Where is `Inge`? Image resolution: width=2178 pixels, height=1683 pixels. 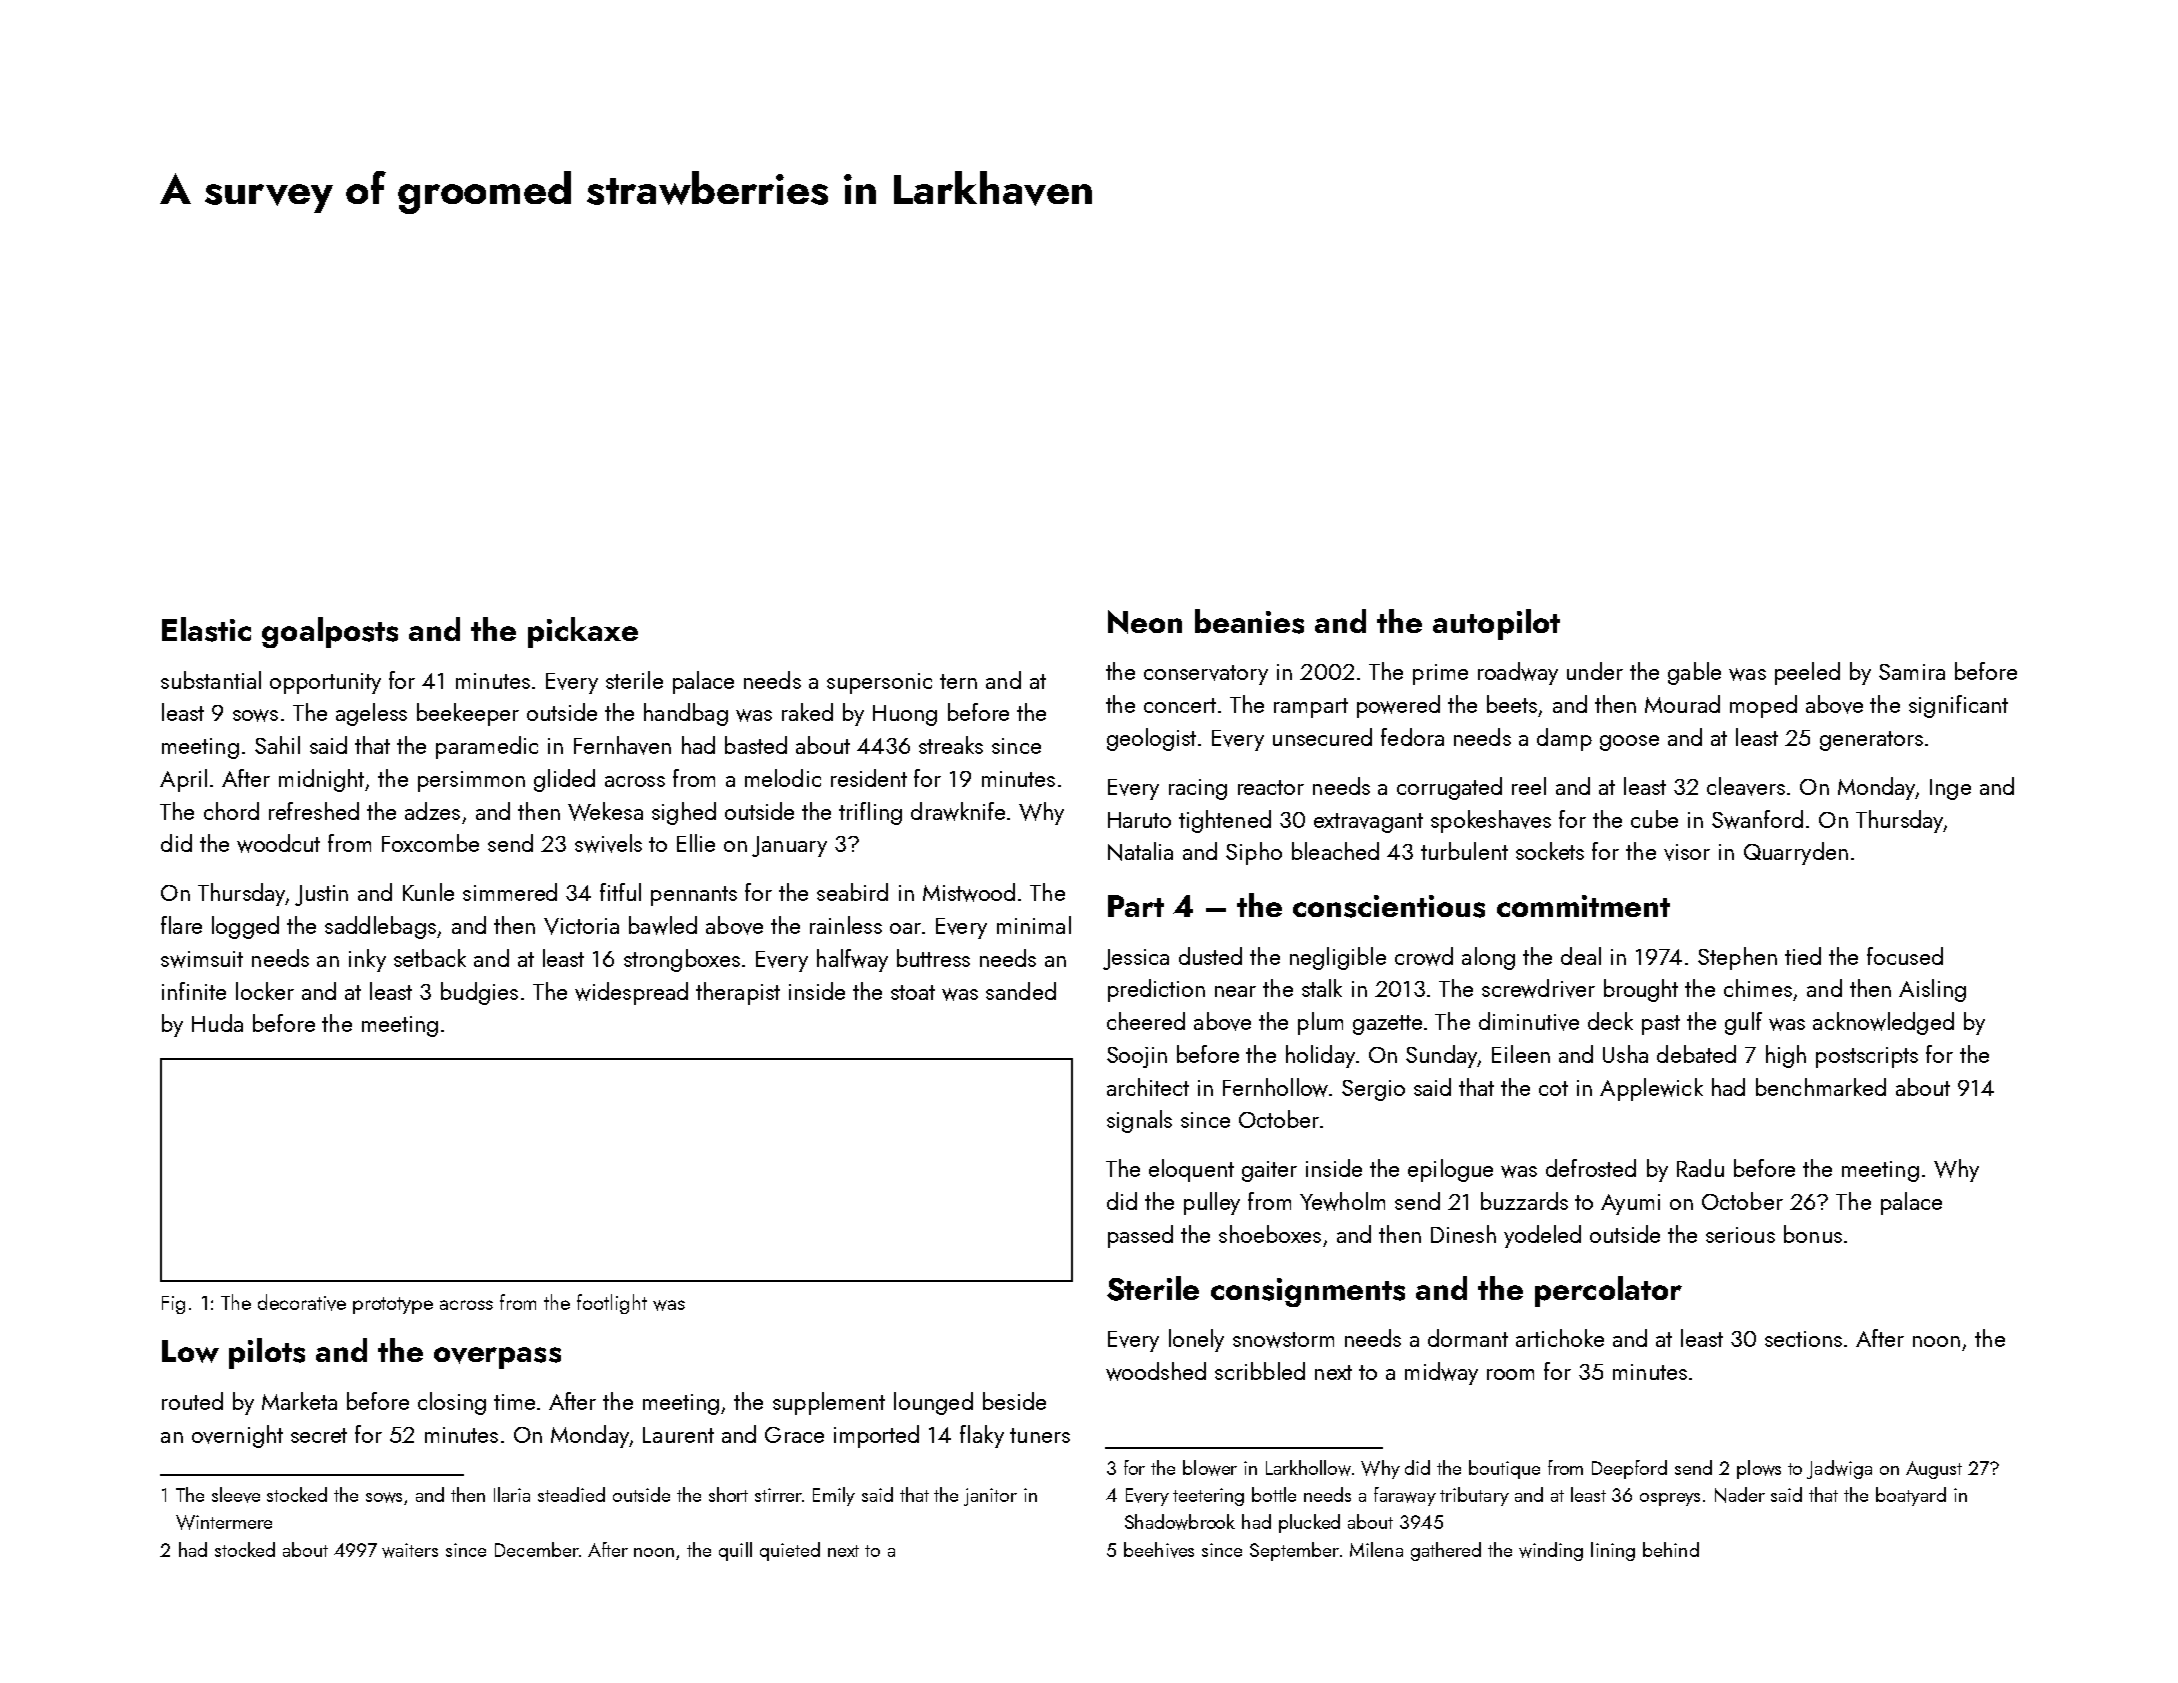
Inge is located at coordinates (1950, 789).
